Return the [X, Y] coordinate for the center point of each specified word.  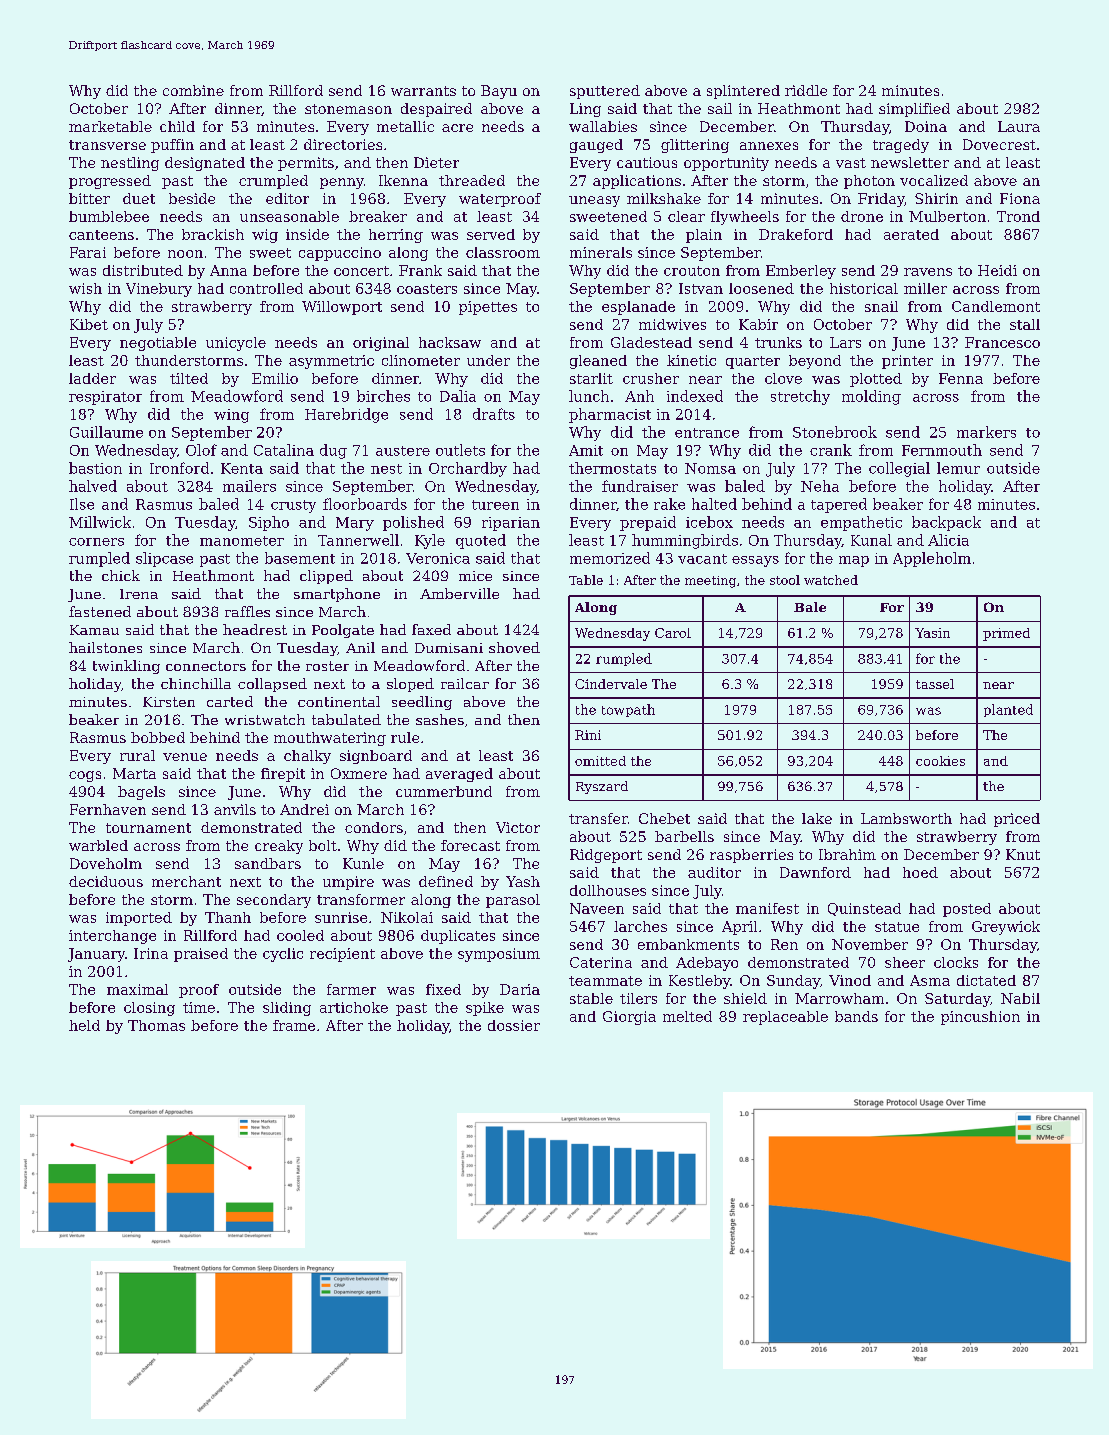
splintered [743, 92]
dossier [514, 1025]
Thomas [156, 1025]
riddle [806, 90]
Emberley [801, 272]
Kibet [89, 324]
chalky [307, 757]
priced [1017, 820]
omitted [600, 761]
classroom [503, 252]
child [177, 126]
